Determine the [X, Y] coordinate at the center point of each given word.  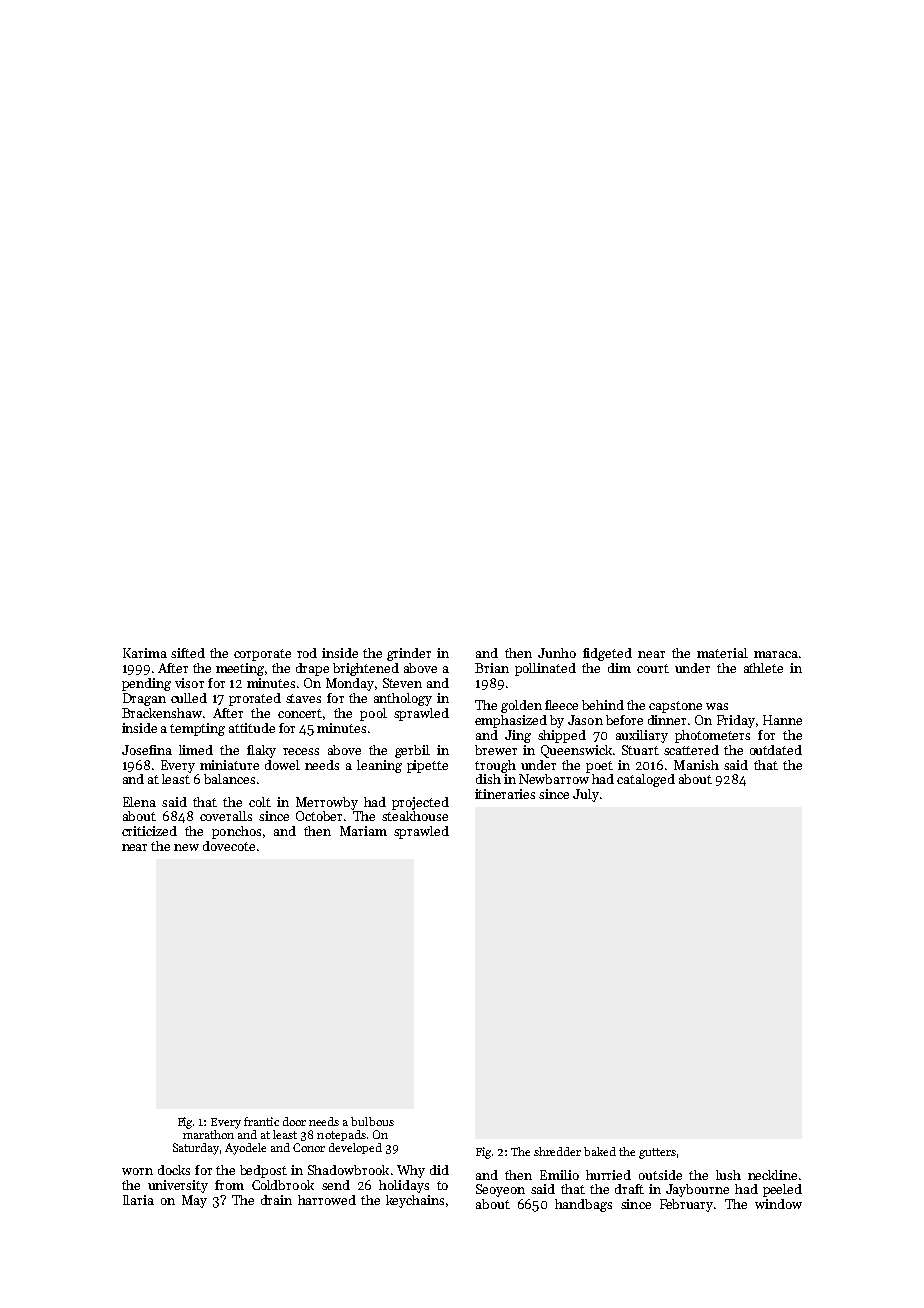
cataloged [646, 780]
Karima [145, 653]
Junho [557, 653]
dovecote [229, 846]
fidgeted [607, 654]
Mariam [363, 831]
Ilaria [138, 1200]
